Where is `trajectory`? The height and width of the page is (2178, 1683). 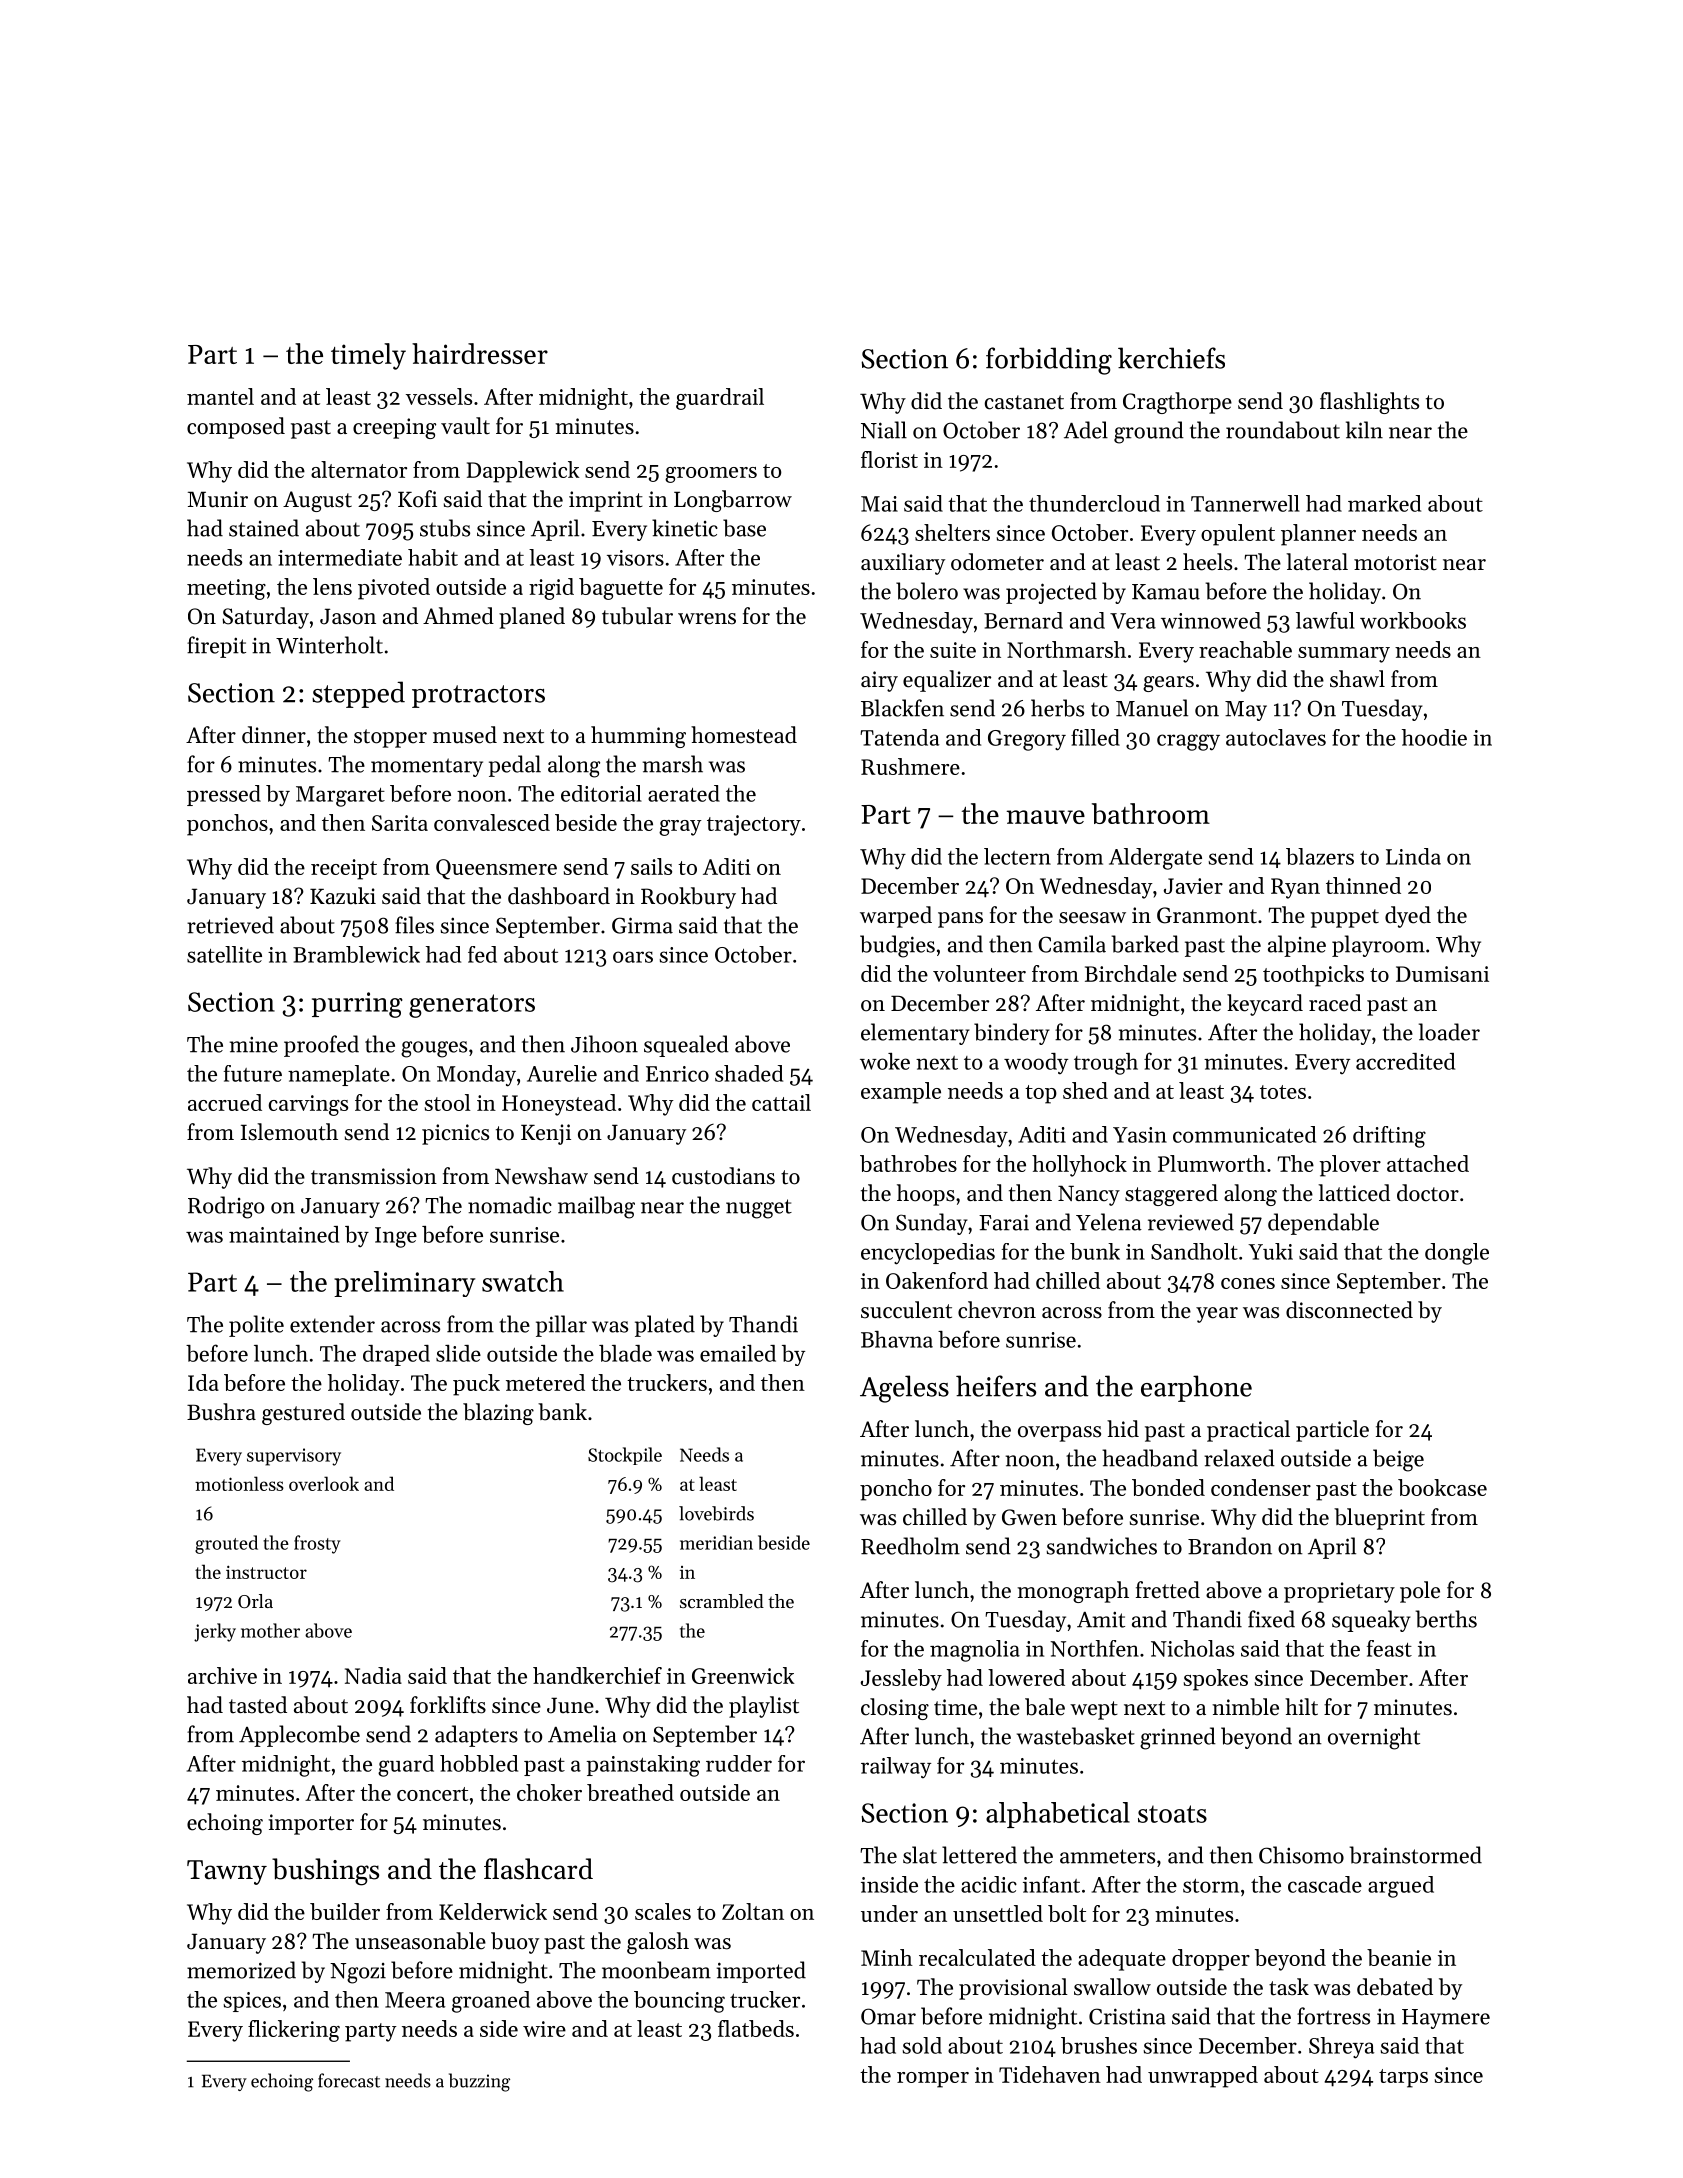
trajectory is located at coordinates (754, 825).
